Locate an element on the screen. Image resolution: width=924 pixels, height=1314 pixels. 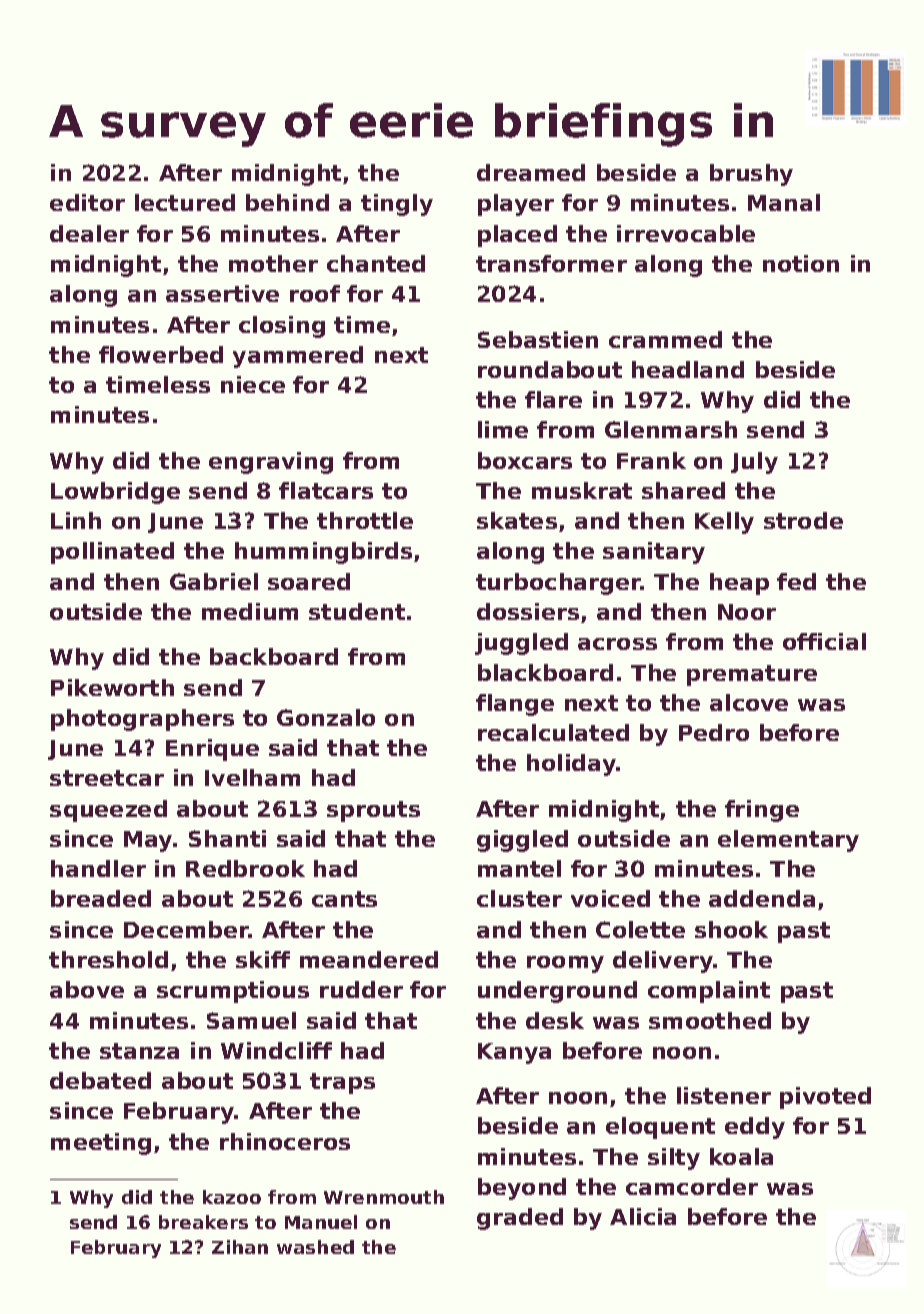
Shanti is located at coordinates (227, 838).
